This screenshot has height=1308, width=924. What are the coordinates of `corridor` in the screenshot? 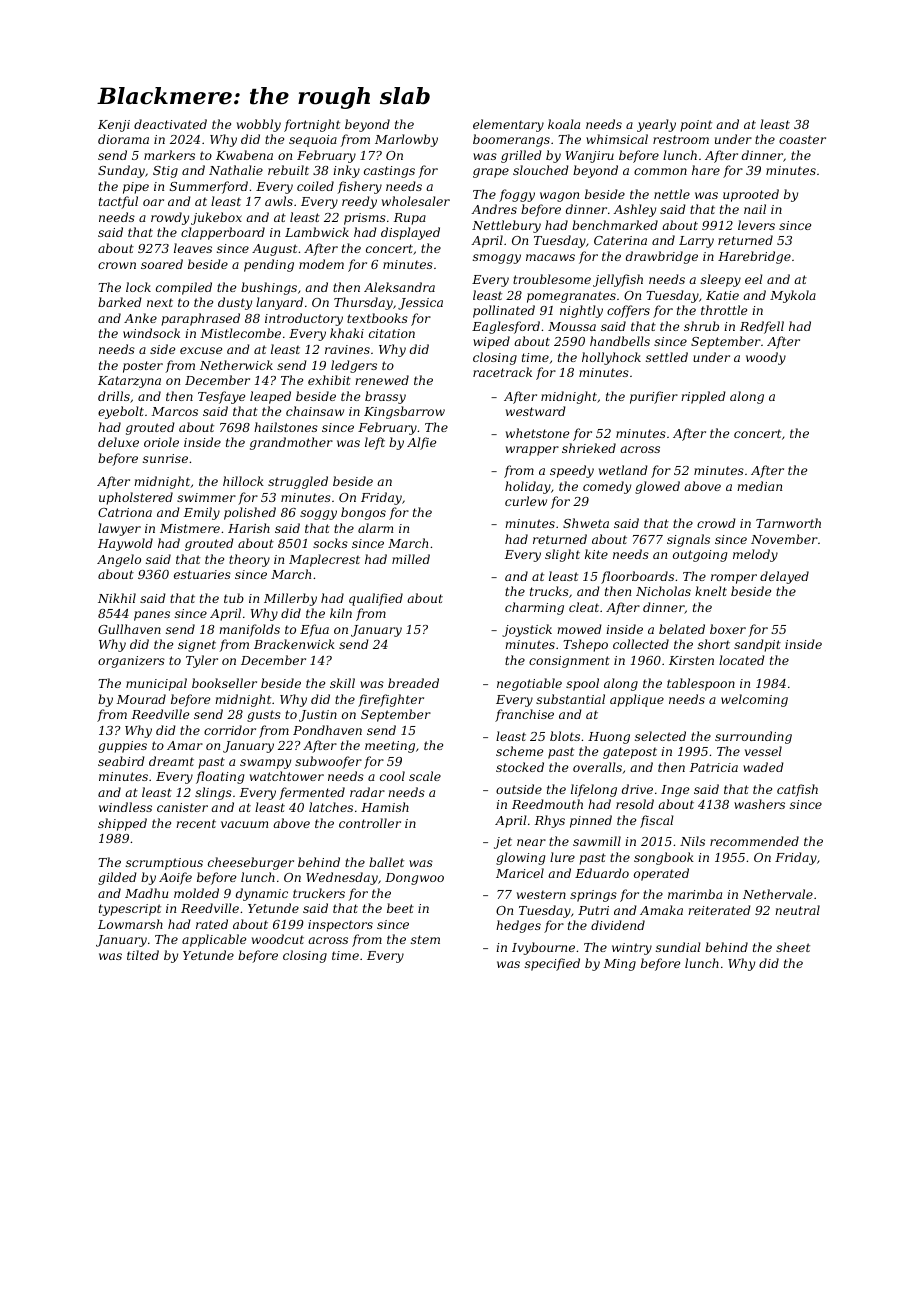 It's located at (230, 730).
